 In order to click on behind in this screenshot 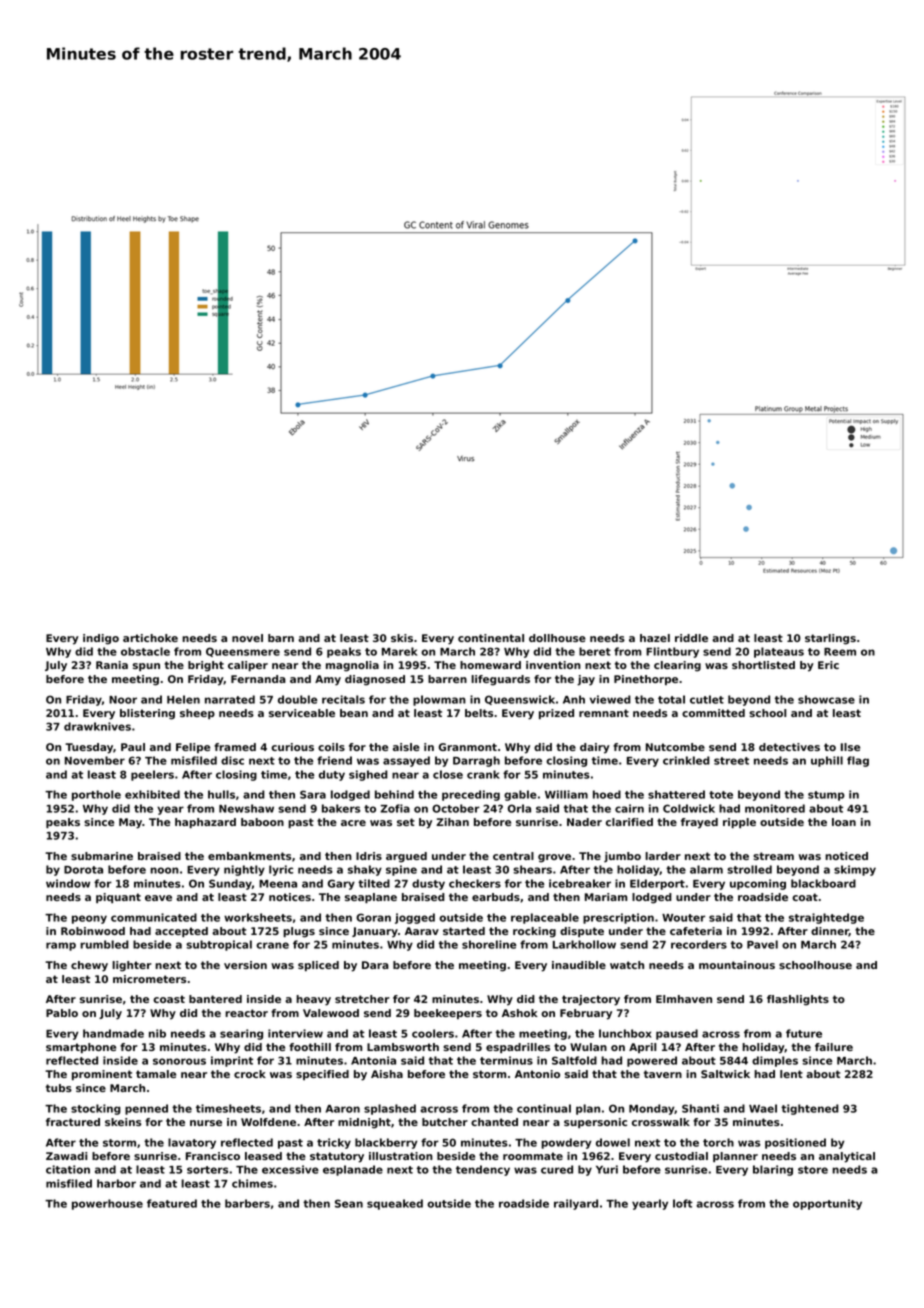, I will do `click(394, 794)`.
